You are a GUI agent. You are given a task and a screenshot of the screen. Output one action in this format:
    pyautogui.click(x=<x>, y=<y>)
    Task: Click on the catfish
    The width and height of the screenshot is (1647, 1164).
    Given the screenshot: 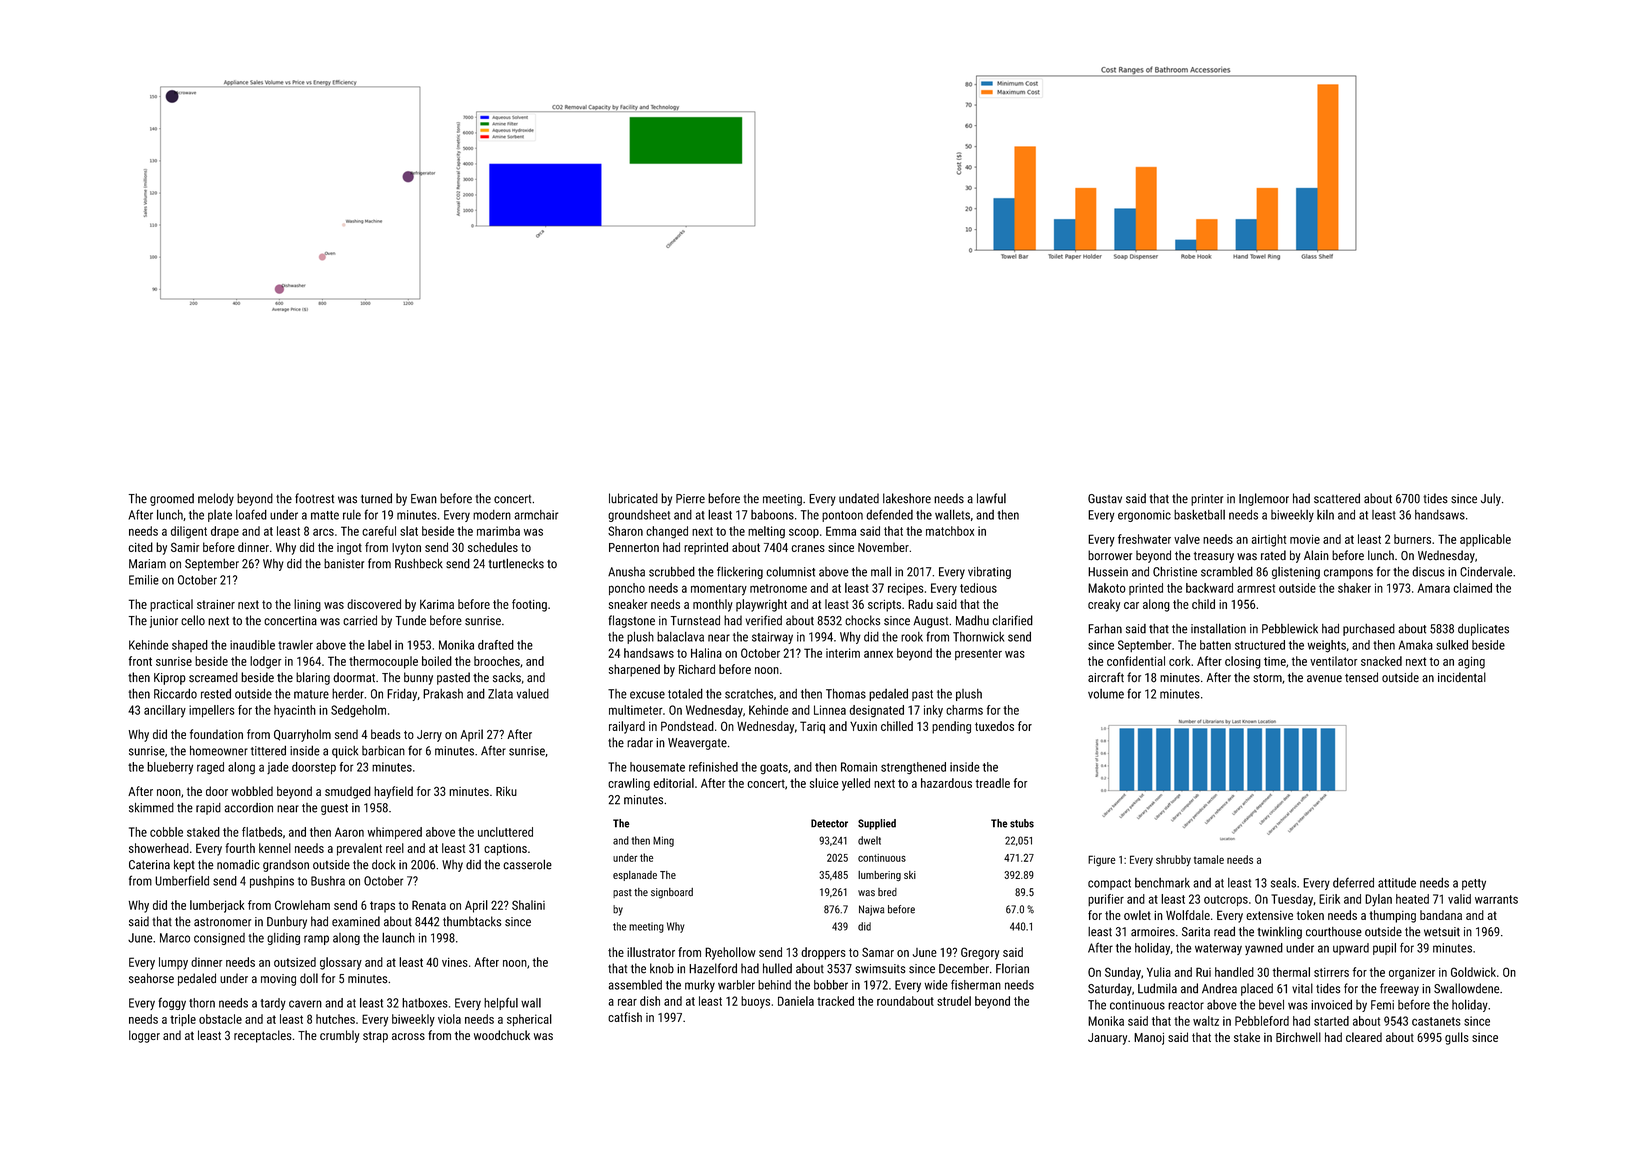 What is the action you would take?
    pyautogui.click(x=625, y=1017)
